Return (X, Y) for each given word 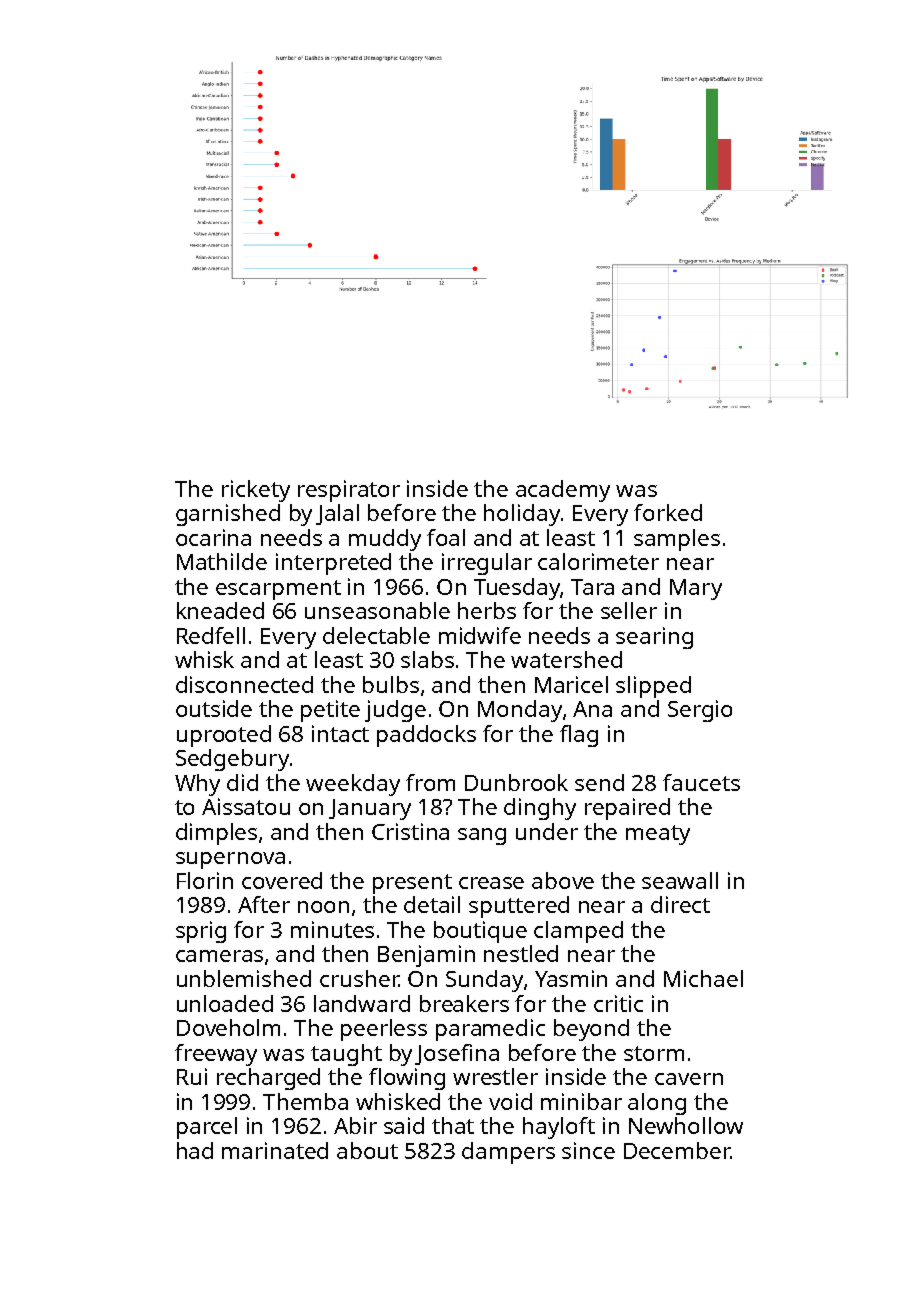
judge (395, 711)
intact (340, 733)
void (510, 1101)
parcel (207, 1128)
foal (446, 537)
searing (654, 638)
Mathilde (222, 561)
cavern (689, 1079)
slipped (653, 687)
